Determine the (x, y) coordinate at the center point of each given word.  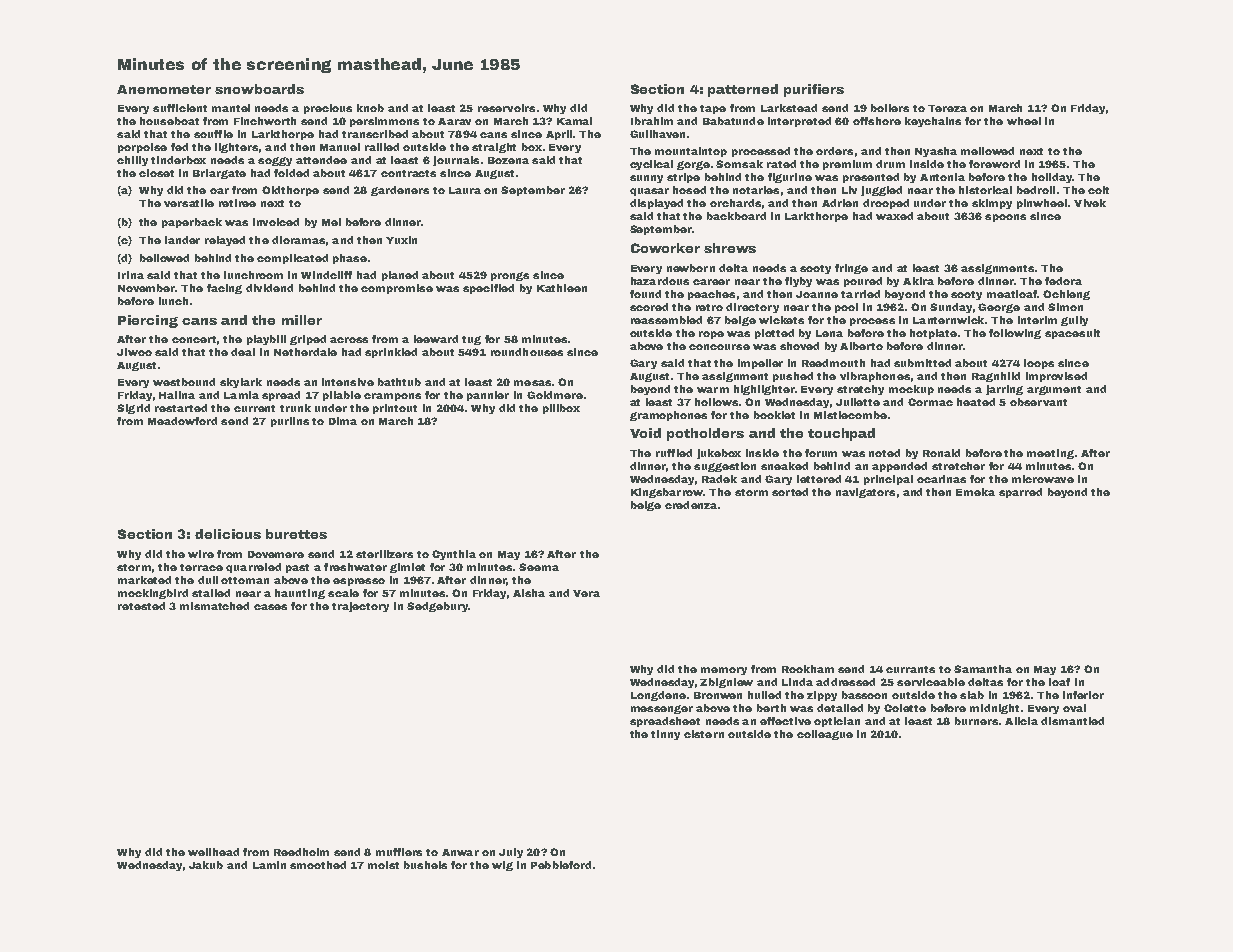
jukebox (719, 454)
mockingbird (153, 594)
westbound (184, 382)
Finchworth (265, 121)
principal (888, 480)
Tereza (947, 108)
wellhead (213, 852)
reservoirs (506, 108)
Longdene (658, 696)
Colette (905, 708)
